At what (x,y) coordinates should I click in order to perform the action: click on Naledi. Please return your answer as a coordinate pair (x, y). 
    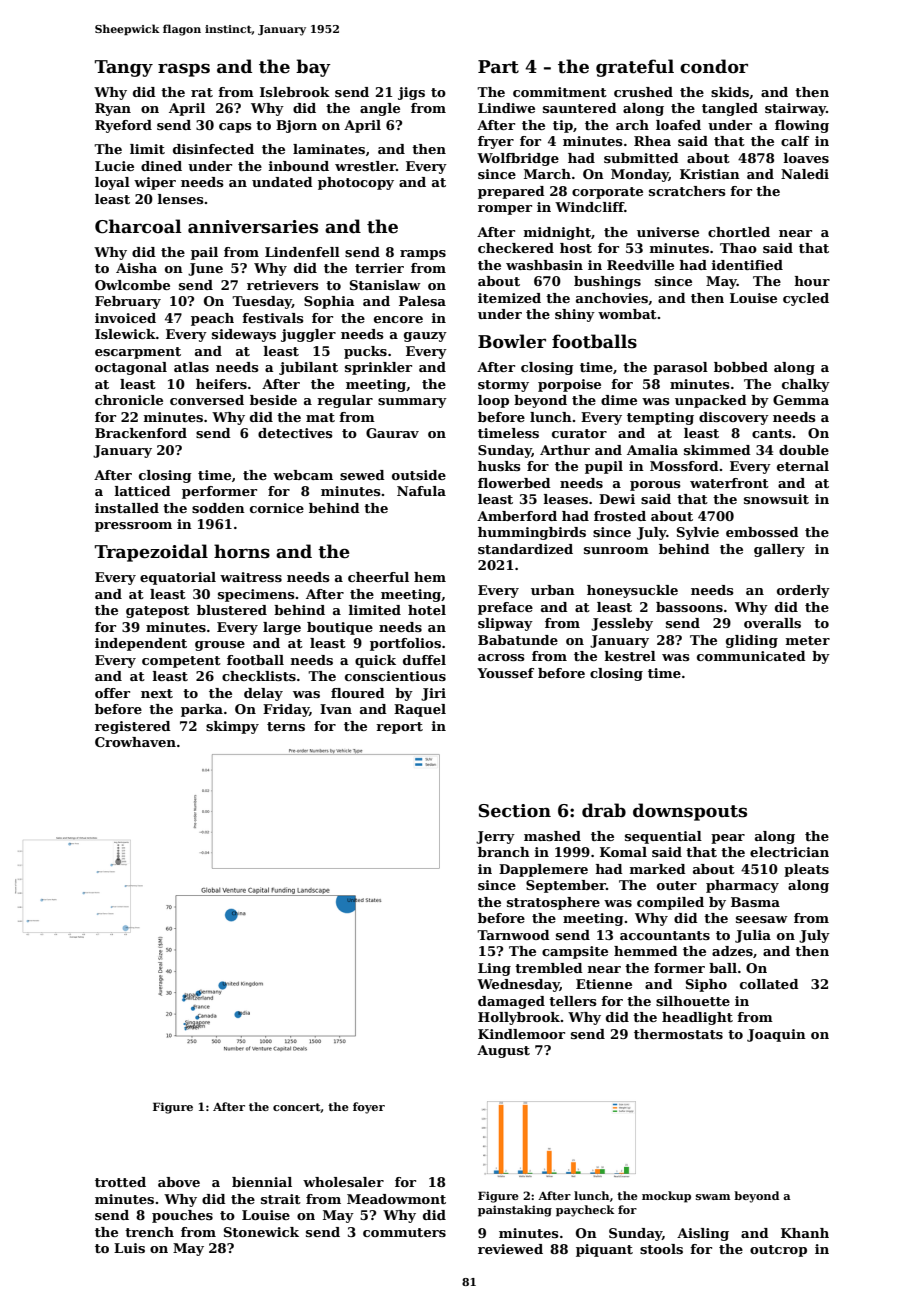
    Looking at the image, I should click on (805, 174).
